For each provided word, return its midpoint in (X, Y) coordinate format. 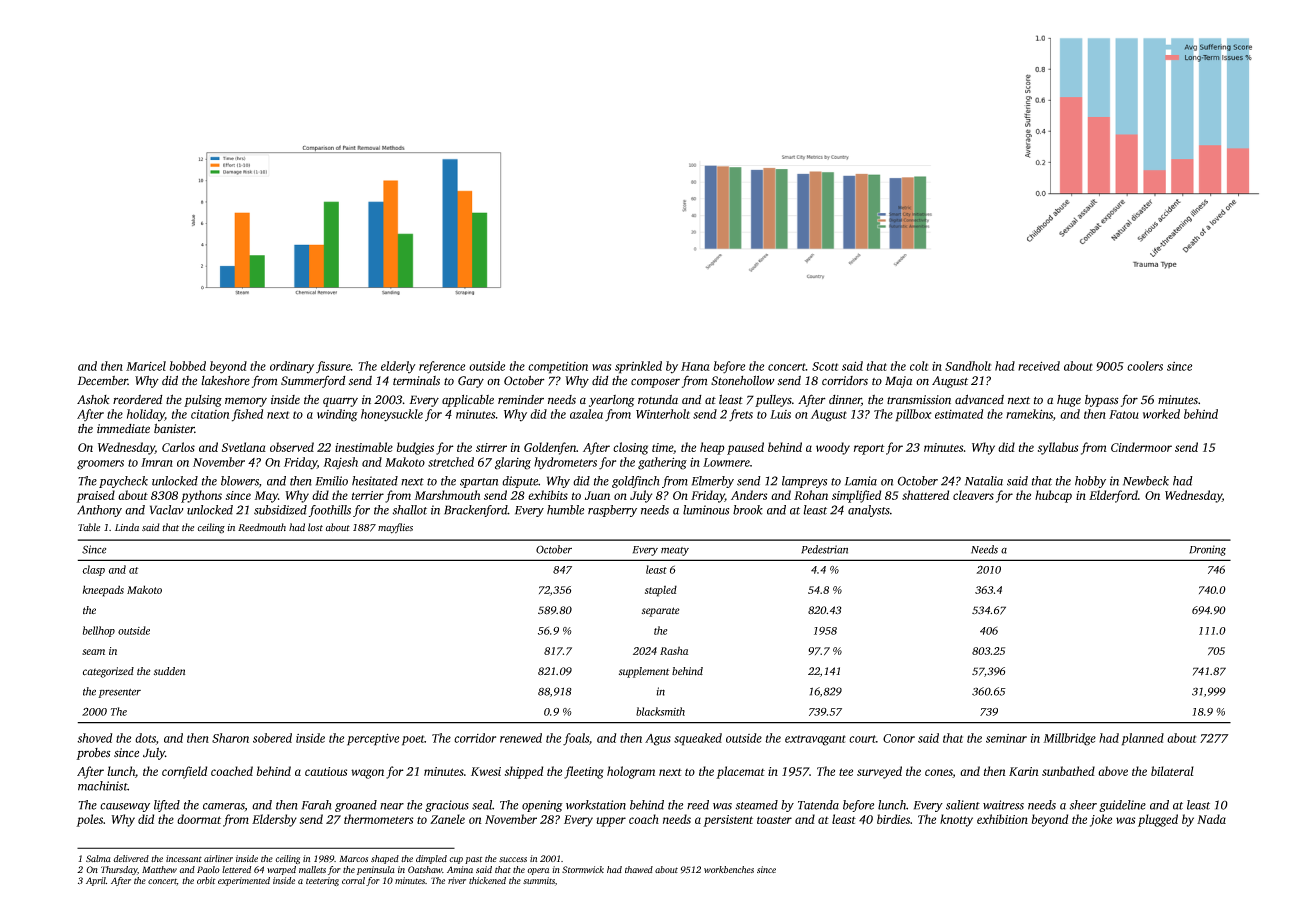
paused (745, 448)
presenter (119, 693)
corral (353, 880)
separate (661, 612)
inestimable (364, 447)
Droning (1207, 550)
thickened (487, 880)
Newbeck (1146, 481)
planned (1143, 739)
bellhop (99, 631)
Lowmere (726, 462)
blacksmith (660, 711)
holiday (146, 415)
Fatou (1124, 414)
